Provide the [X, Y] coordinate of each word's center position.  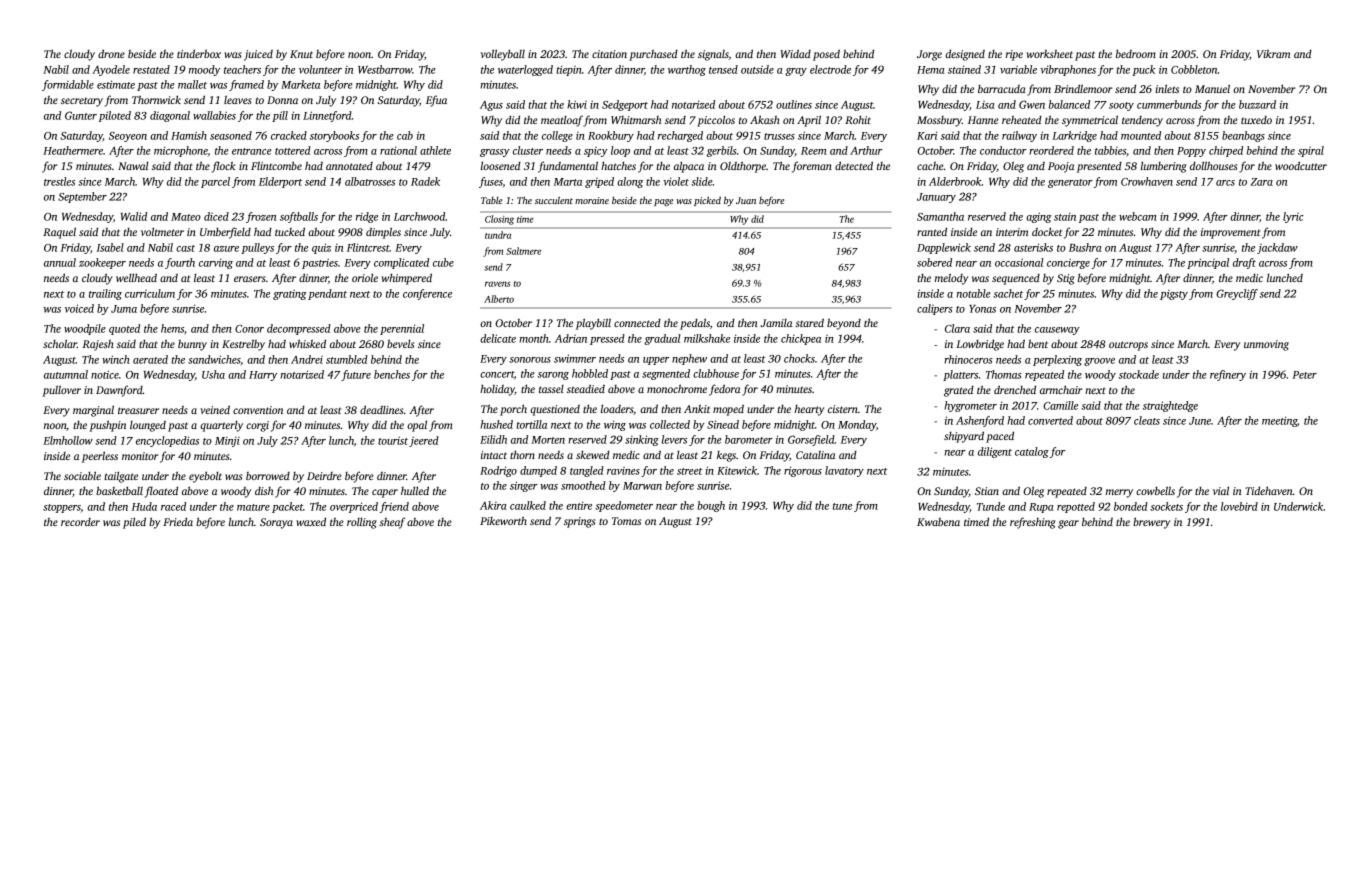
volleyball [503, 55]
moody [204, 70]
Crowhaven [1147, 181]
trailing [105, 294]
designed [965, 55]
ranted [932, 231]
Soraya [276, 523]
